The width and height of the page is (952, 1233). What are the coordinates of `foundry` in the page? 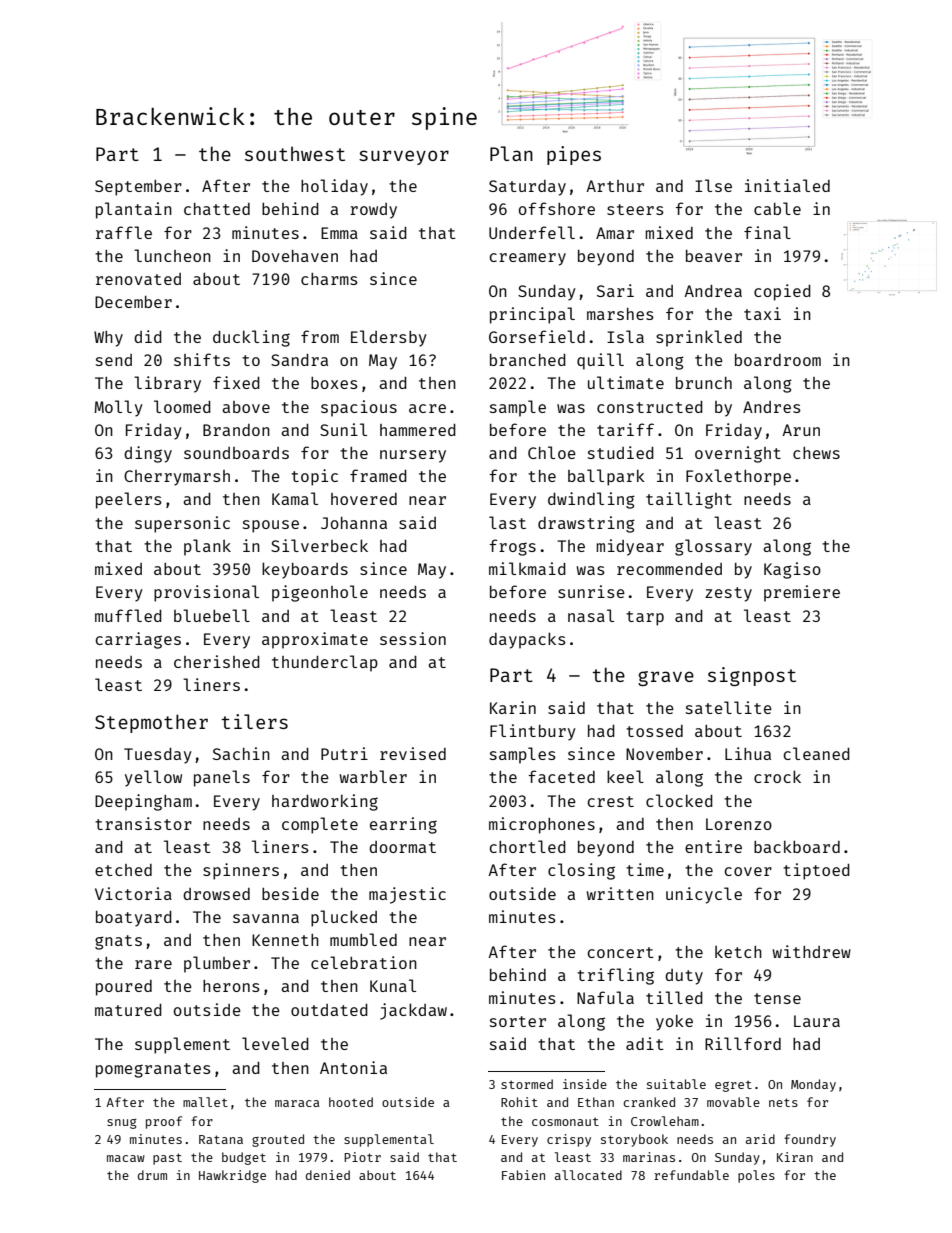 It's located at (810, 1140).
